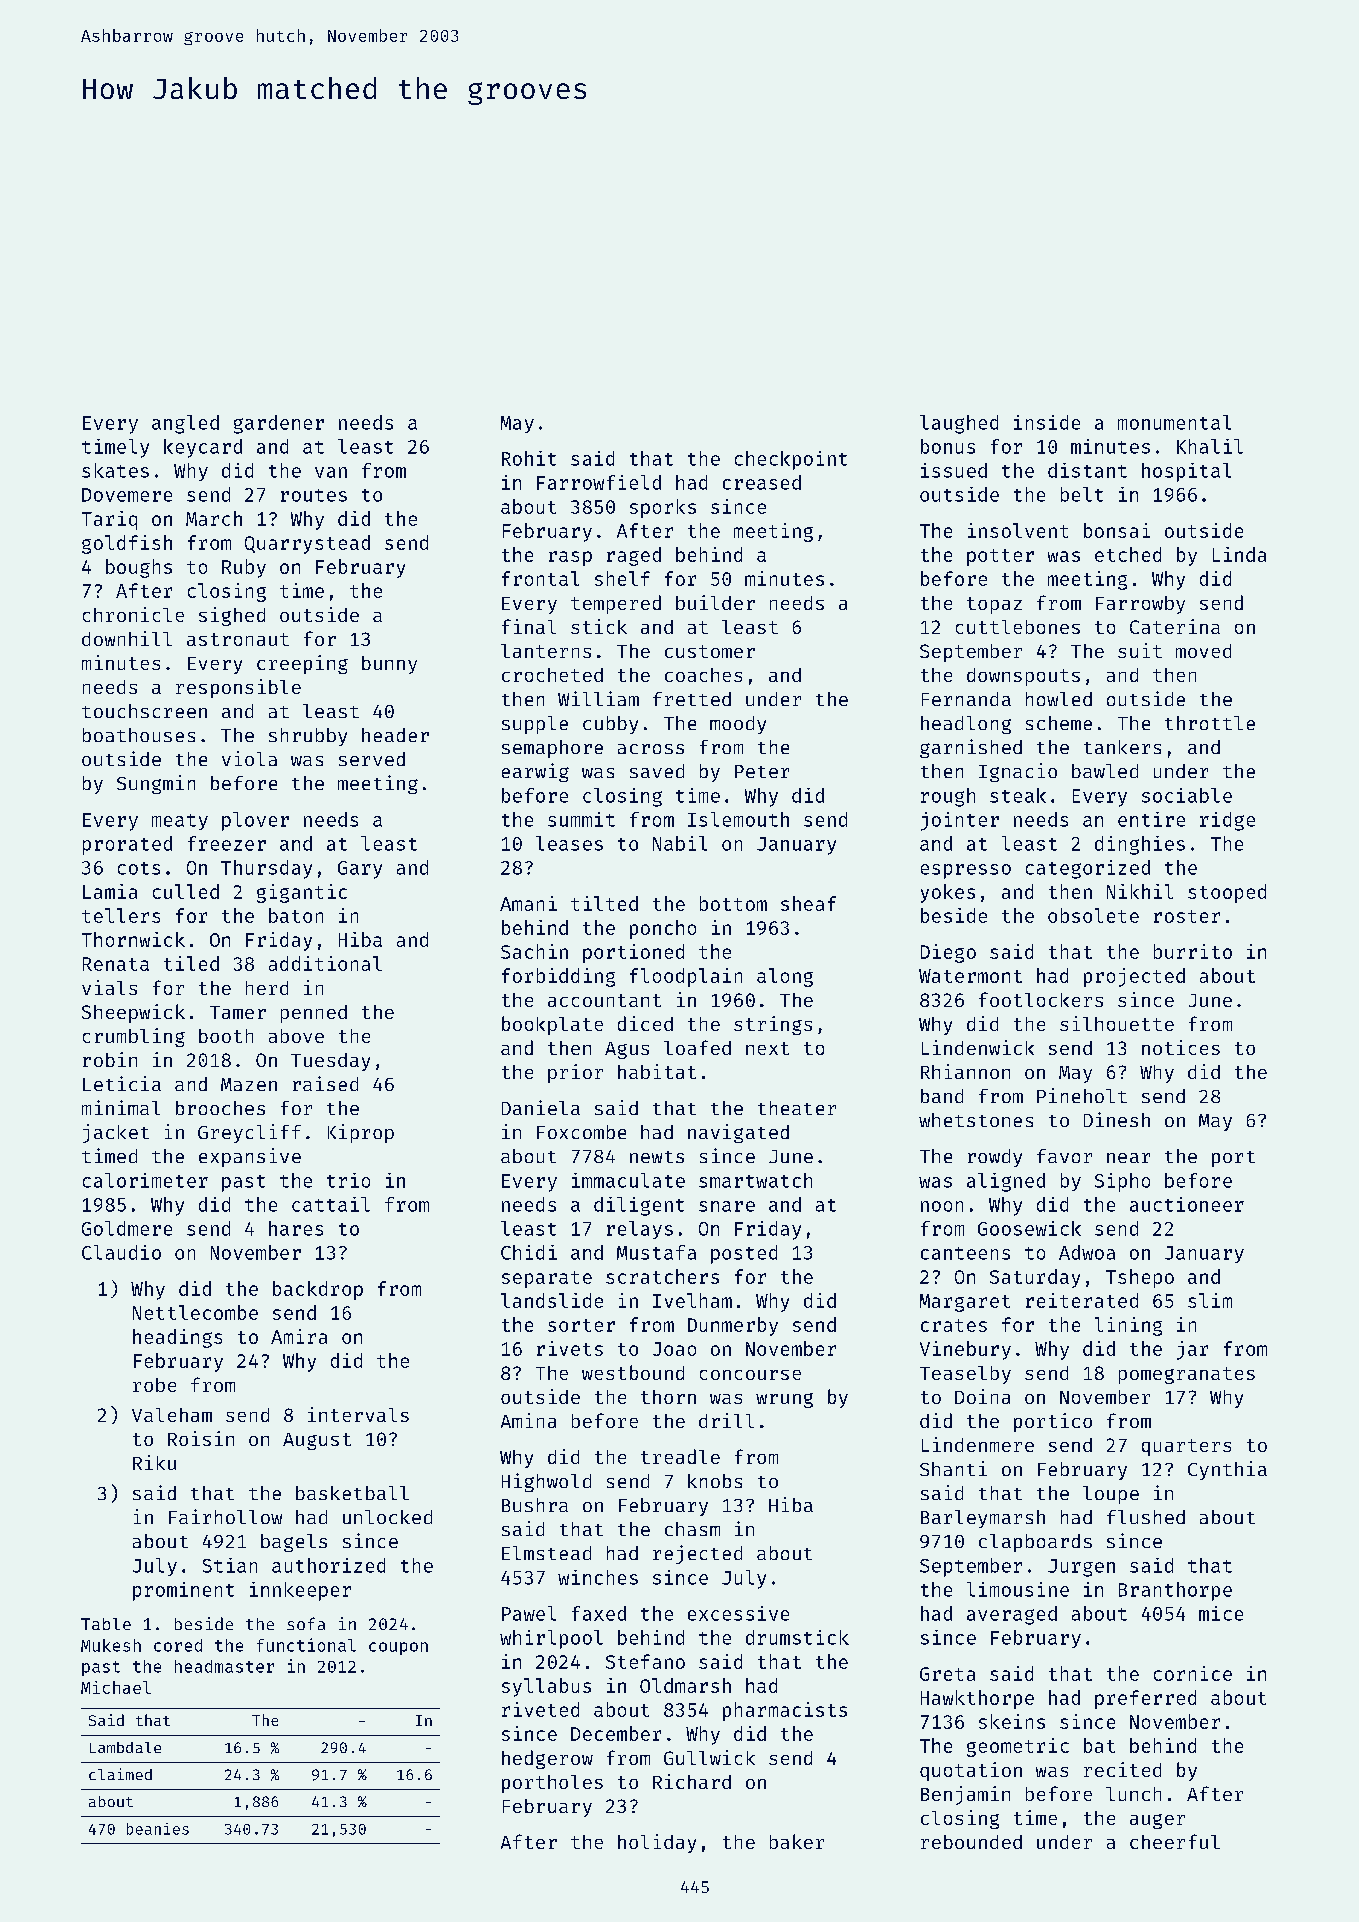  Describe the element at coordinates (158, 1829) in the screenshot. I see `beanies` at that location.
